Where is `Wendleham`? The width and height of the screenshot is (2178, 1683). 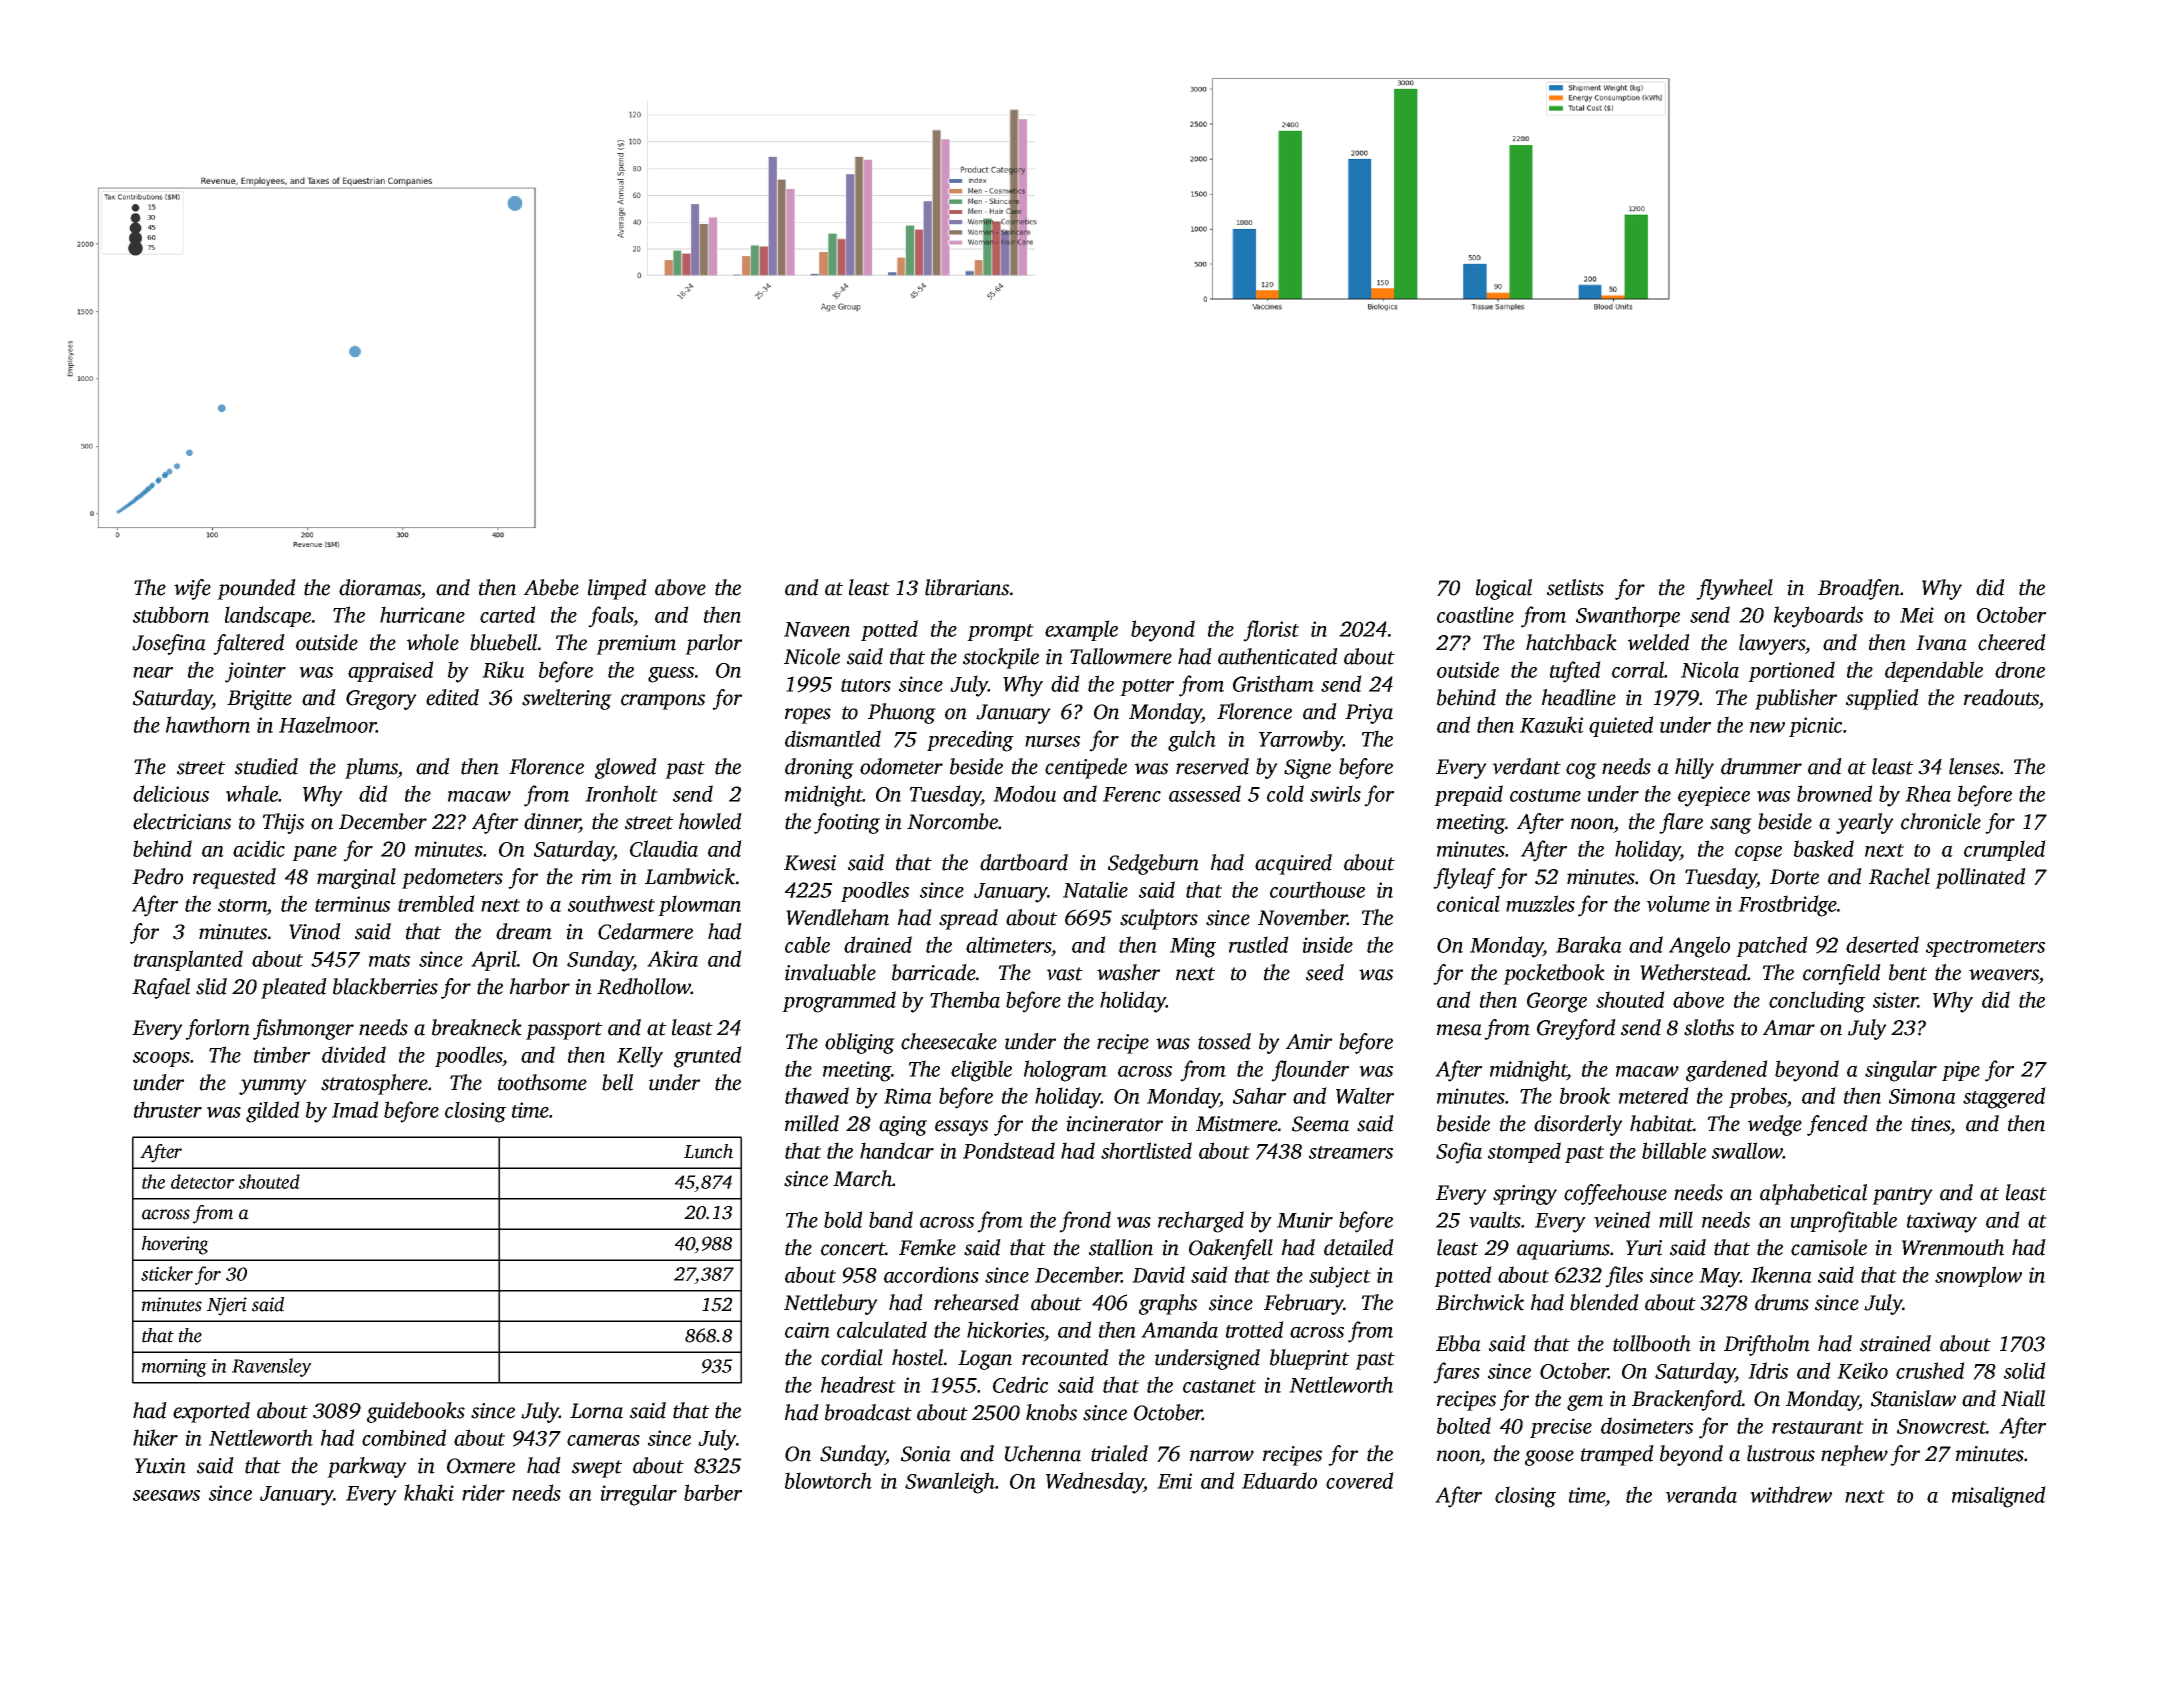 Wendleham is located at coordinates (837, 917).
